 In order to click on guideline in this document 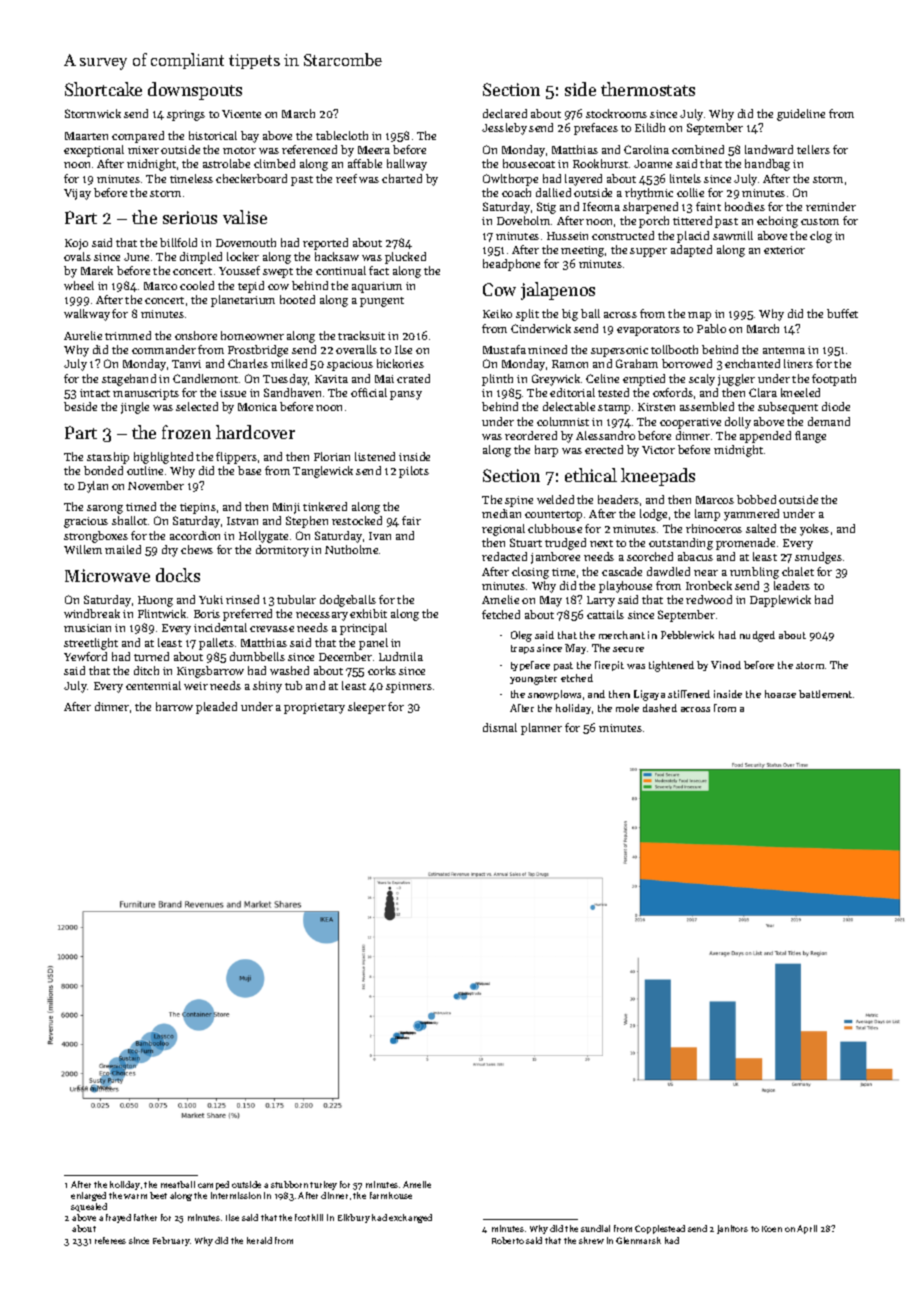, I will do `click(801, 115)`.
